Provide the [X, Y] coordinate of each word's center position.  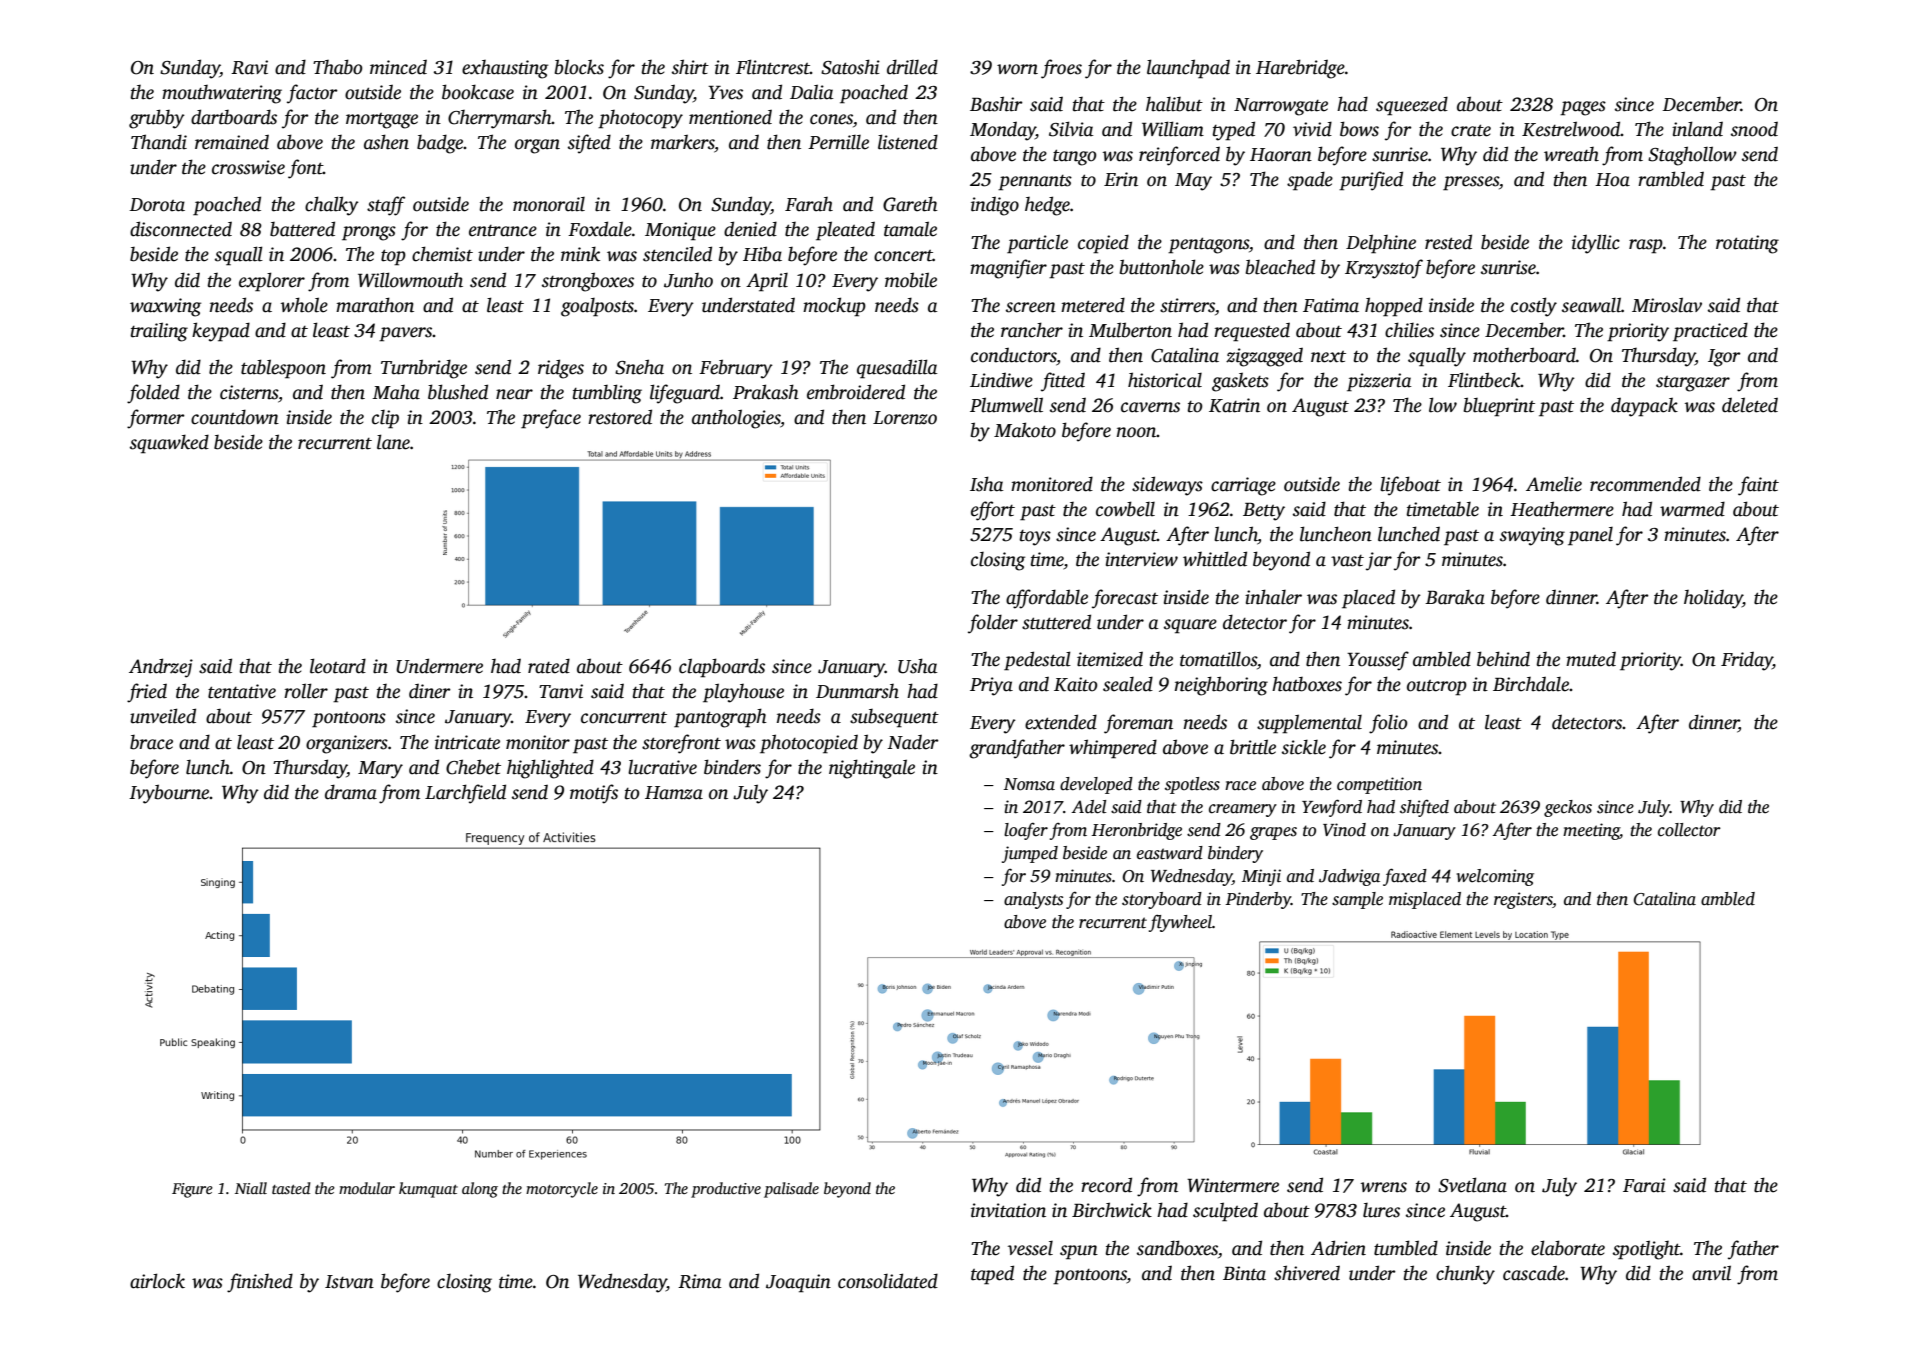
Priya [991, 686]
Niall [251, 1188]
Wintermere [1233, 1185]
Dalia [812, 92]
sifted [589, 144]
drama [351, 792]
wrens [1384, 1187]
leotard [338, 666]
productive [726, 1190]
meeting [1591, 831]
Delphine [1381, 244]
